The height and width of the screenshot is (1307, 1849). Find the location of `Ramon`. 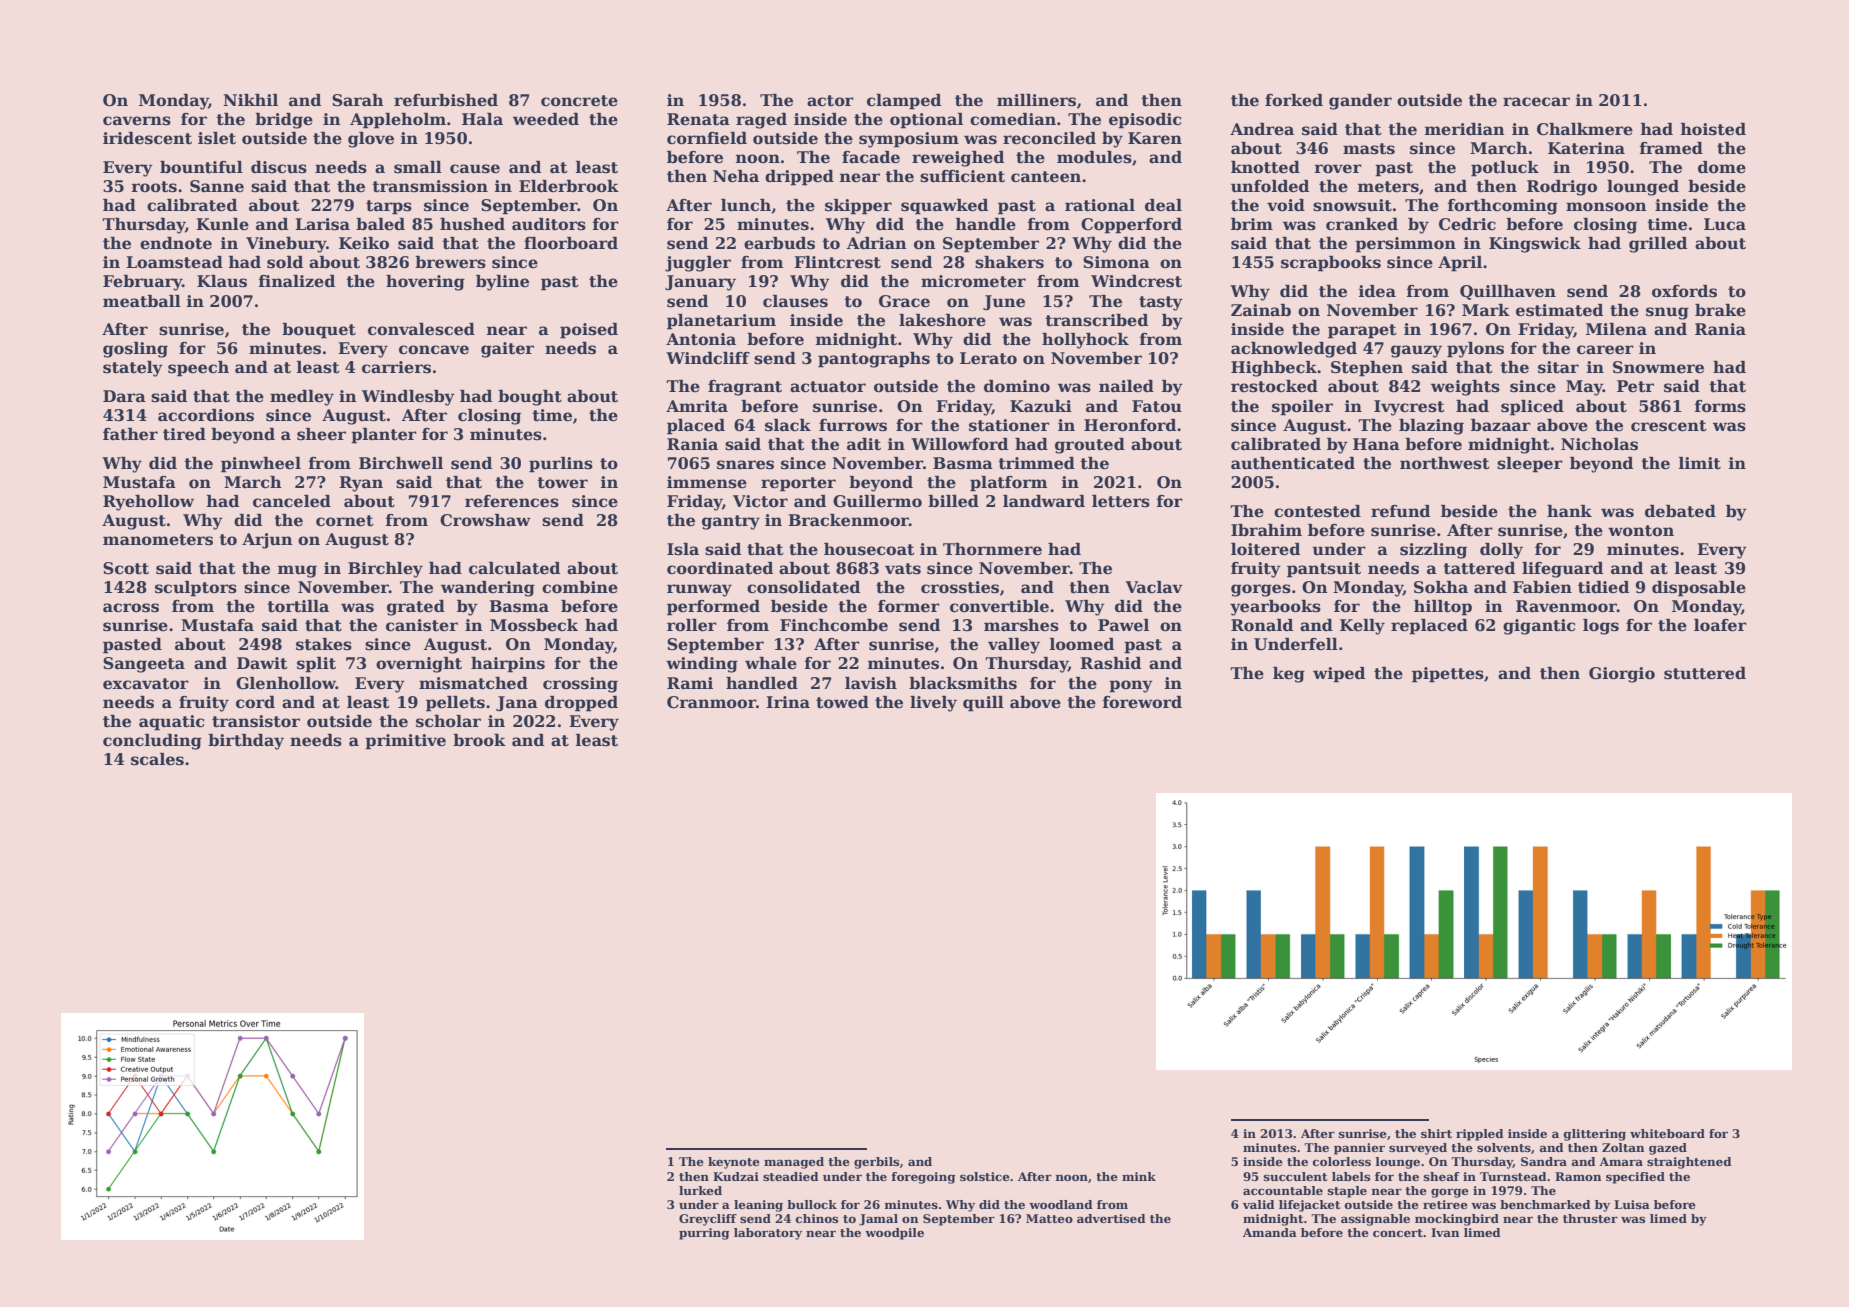

Ramon is located at coordinates (1578, 1176).
